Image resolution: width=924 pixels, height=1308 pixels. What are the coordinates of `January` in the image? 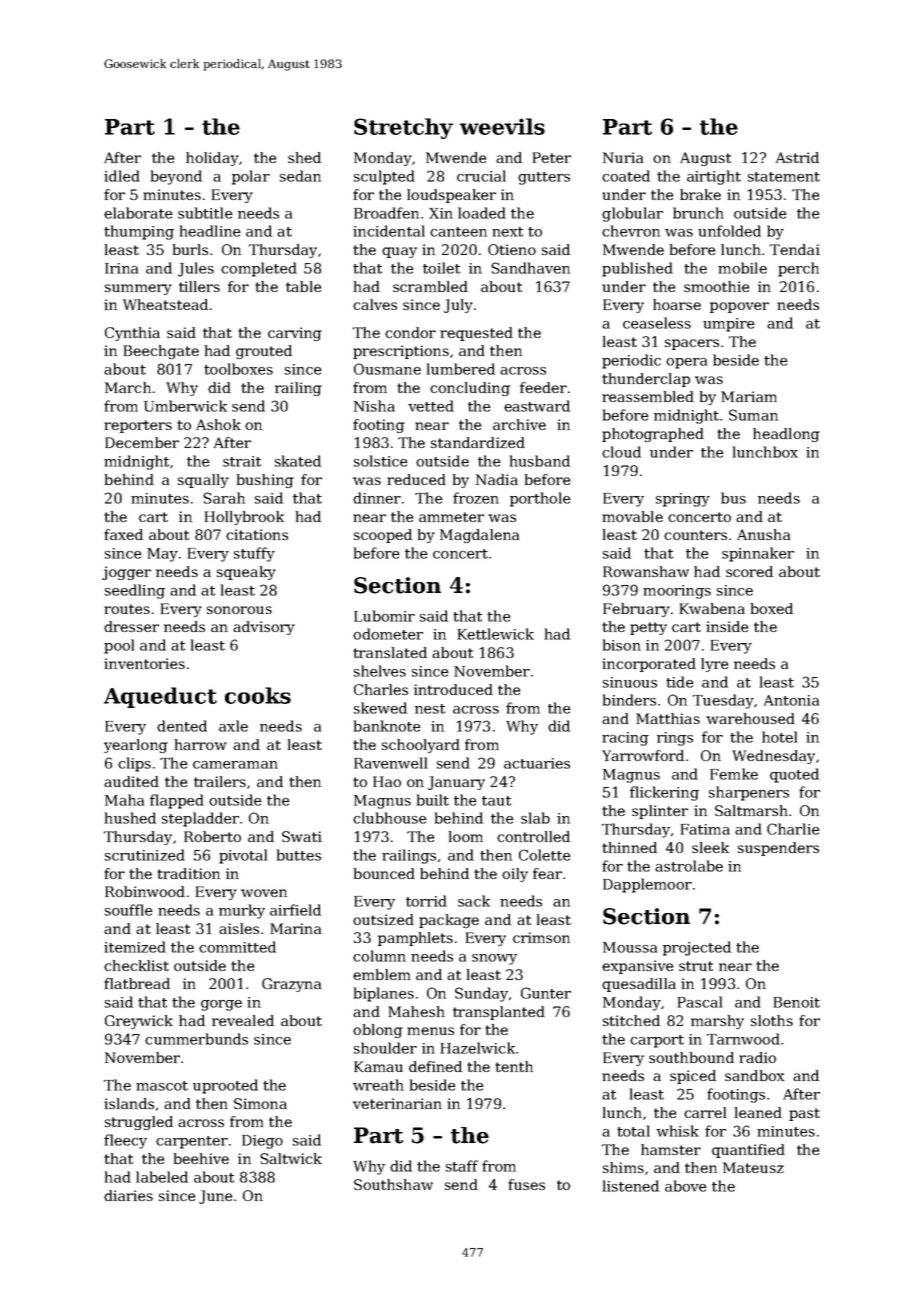 It's located at (456, 783).
